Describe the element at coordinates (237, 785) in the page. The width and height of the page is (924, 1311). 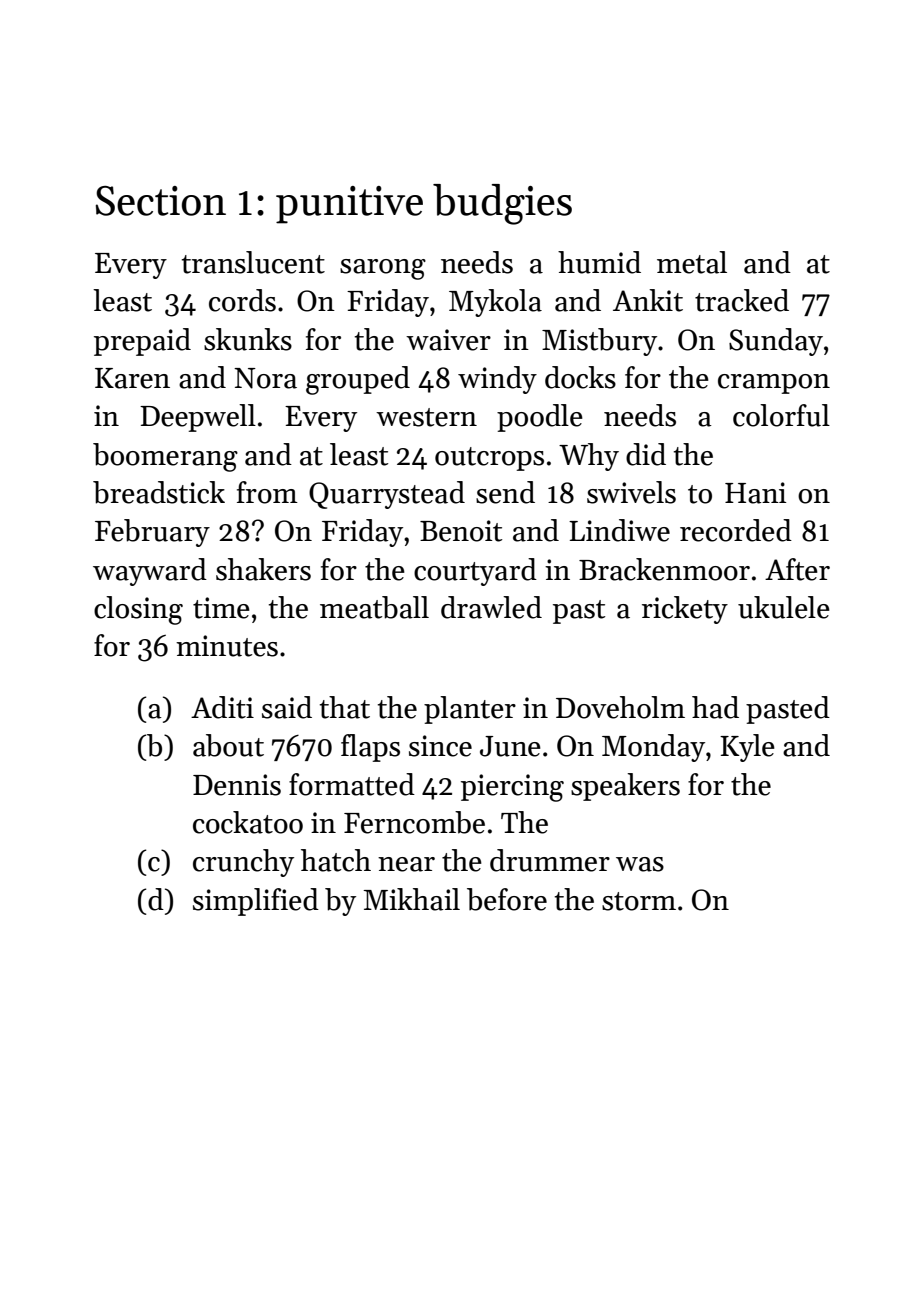
I see `Dennis` at that location.
